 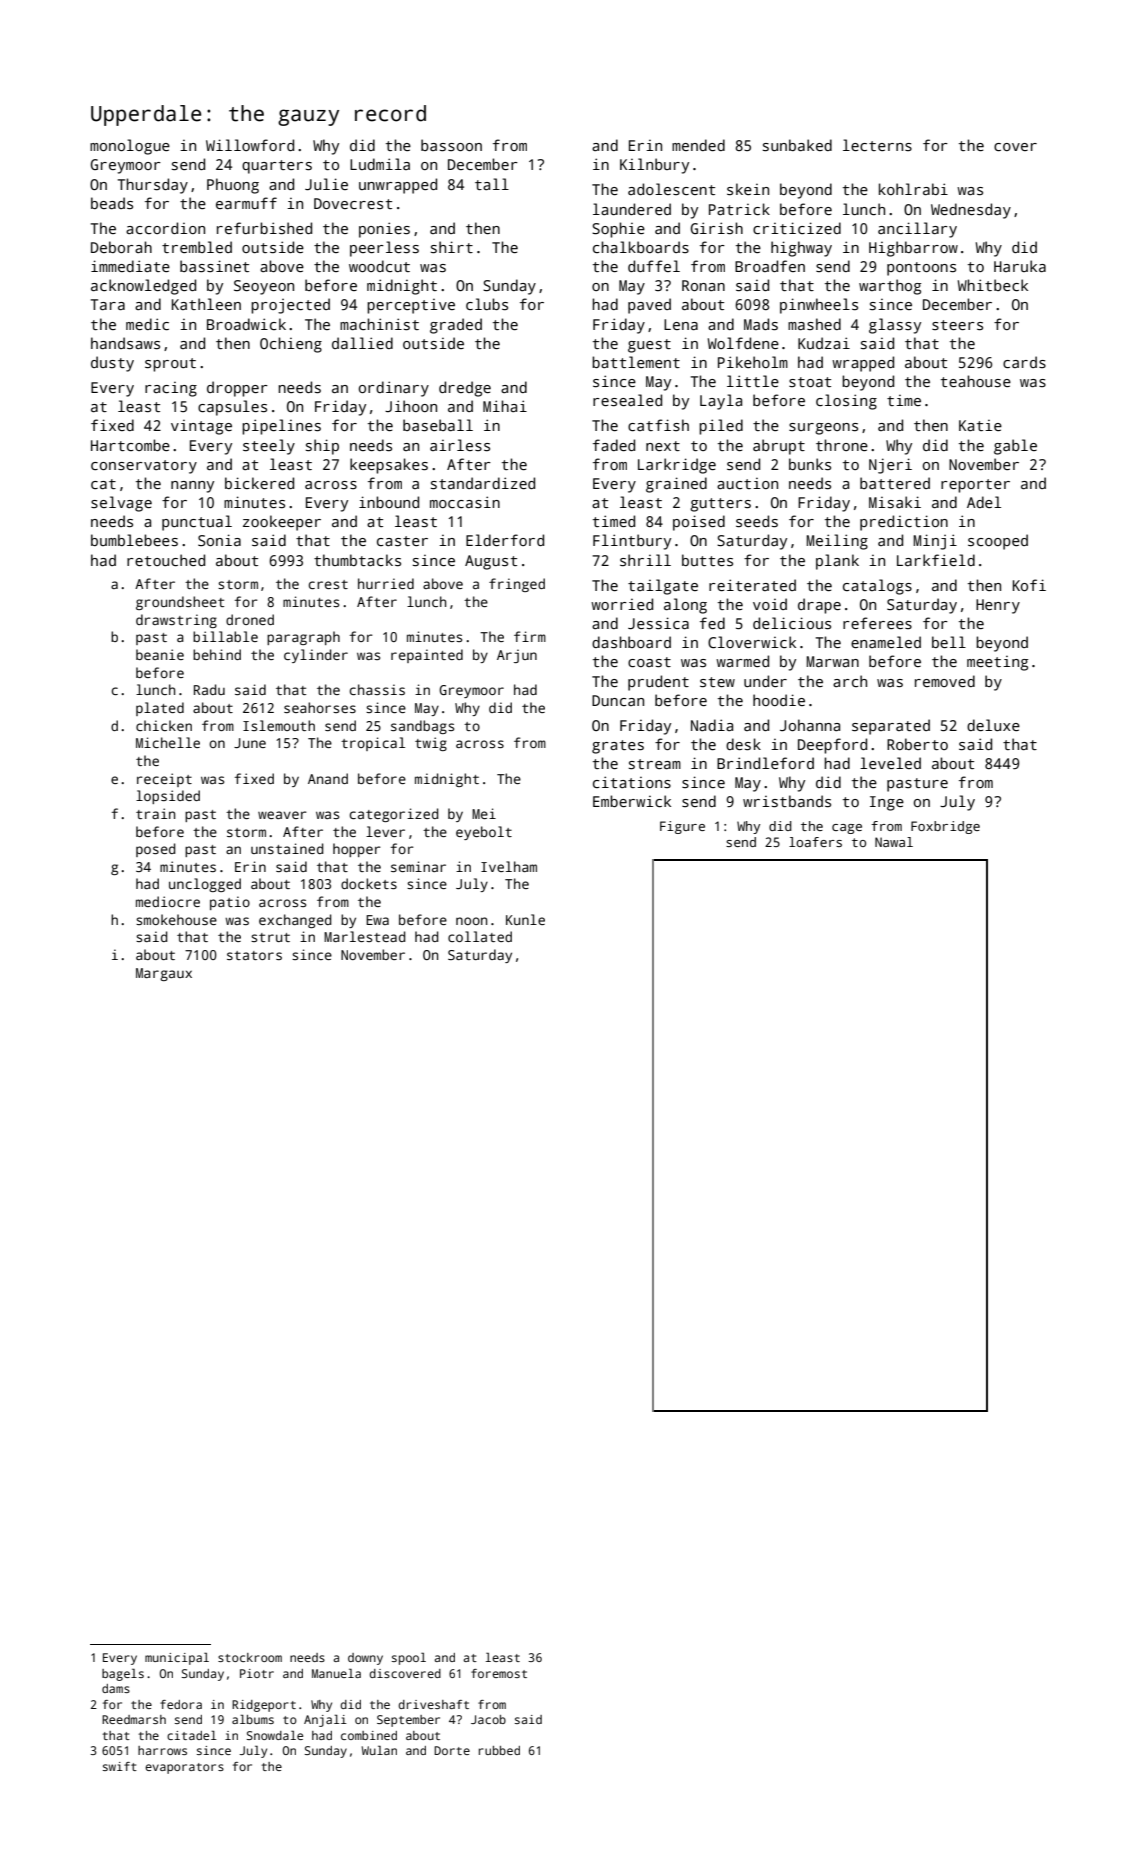 I want to click on rubbed, so click(x=499, y=1750).
